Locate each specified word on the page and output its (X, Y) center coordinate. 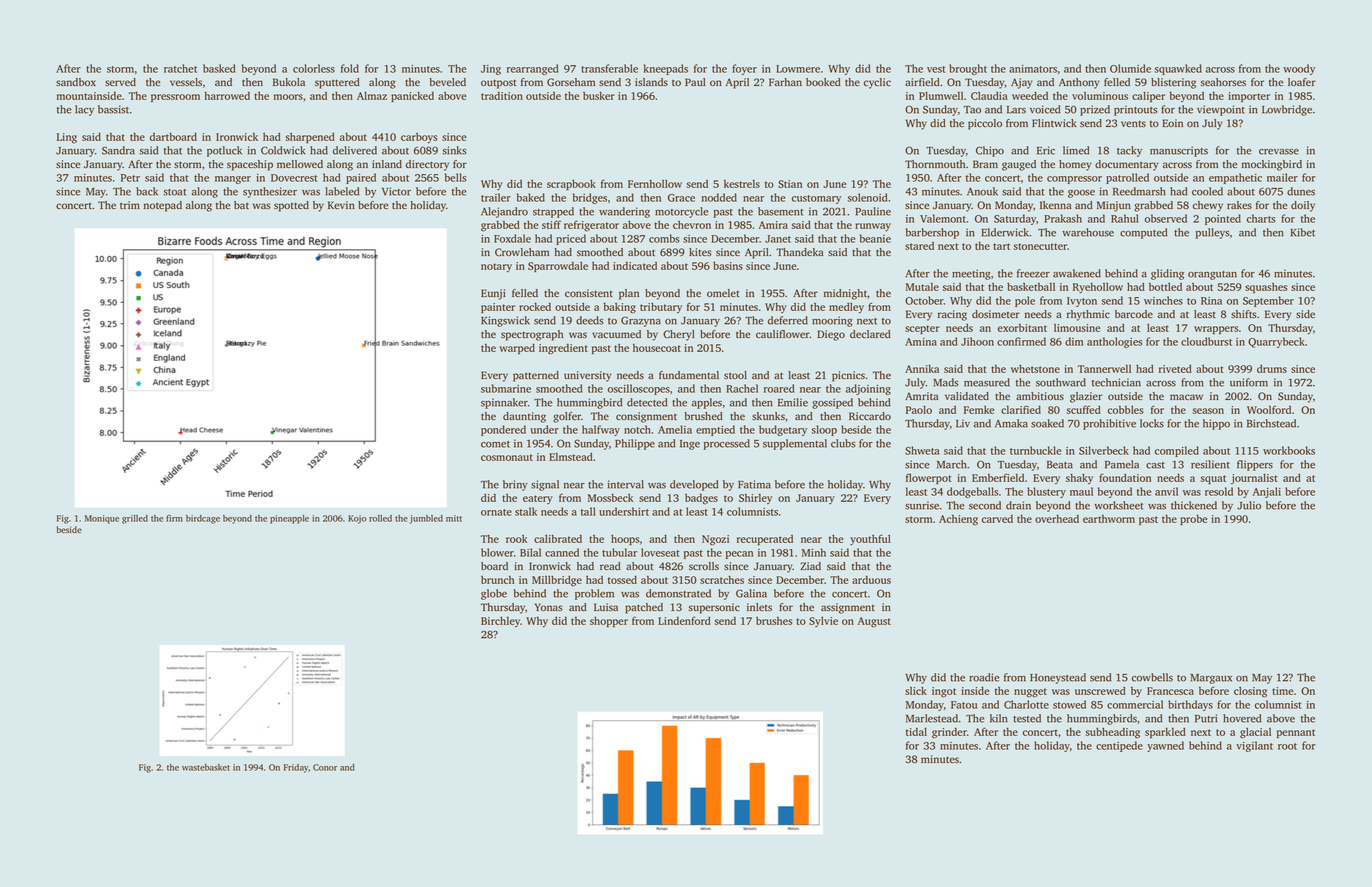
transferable (609, 68)
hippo (1216, 424)
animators (1033, 69)
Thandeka (800, 252)
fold (350, 68)
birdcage (203, 519)
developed (694, 485)
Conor (325, 767)
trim (130, 205)
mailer (1282, 177)
